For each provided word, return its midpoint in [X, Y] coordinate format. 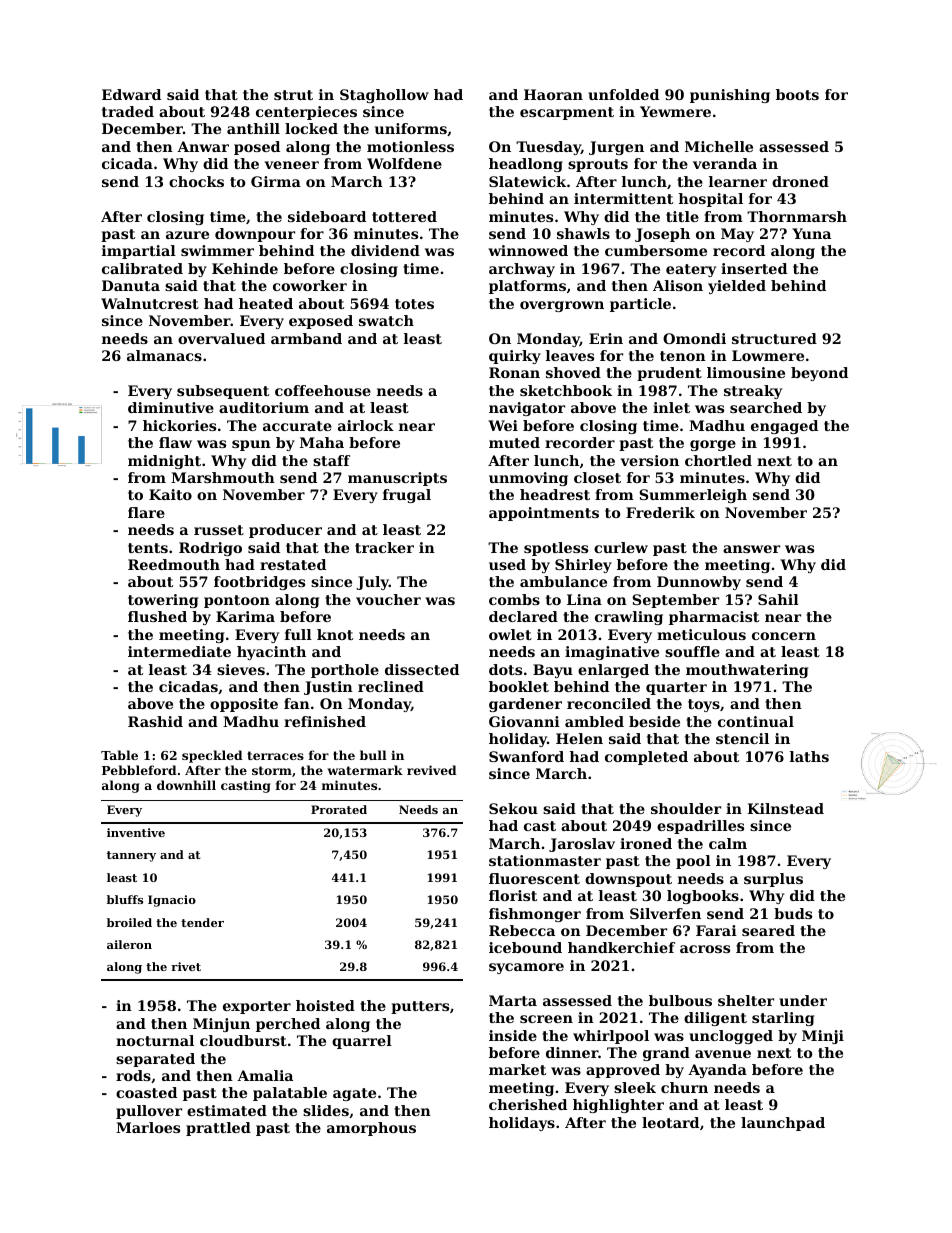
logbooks [703, 897]
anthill [253, 128]
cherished [528, 1104]
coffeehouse [323, 390]
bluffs [125, 899]
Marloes [148, 1127]
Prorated [339, 809]
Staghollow [384, 96]
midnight [164, 462]
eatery [691, 270]
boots [797, 94]
